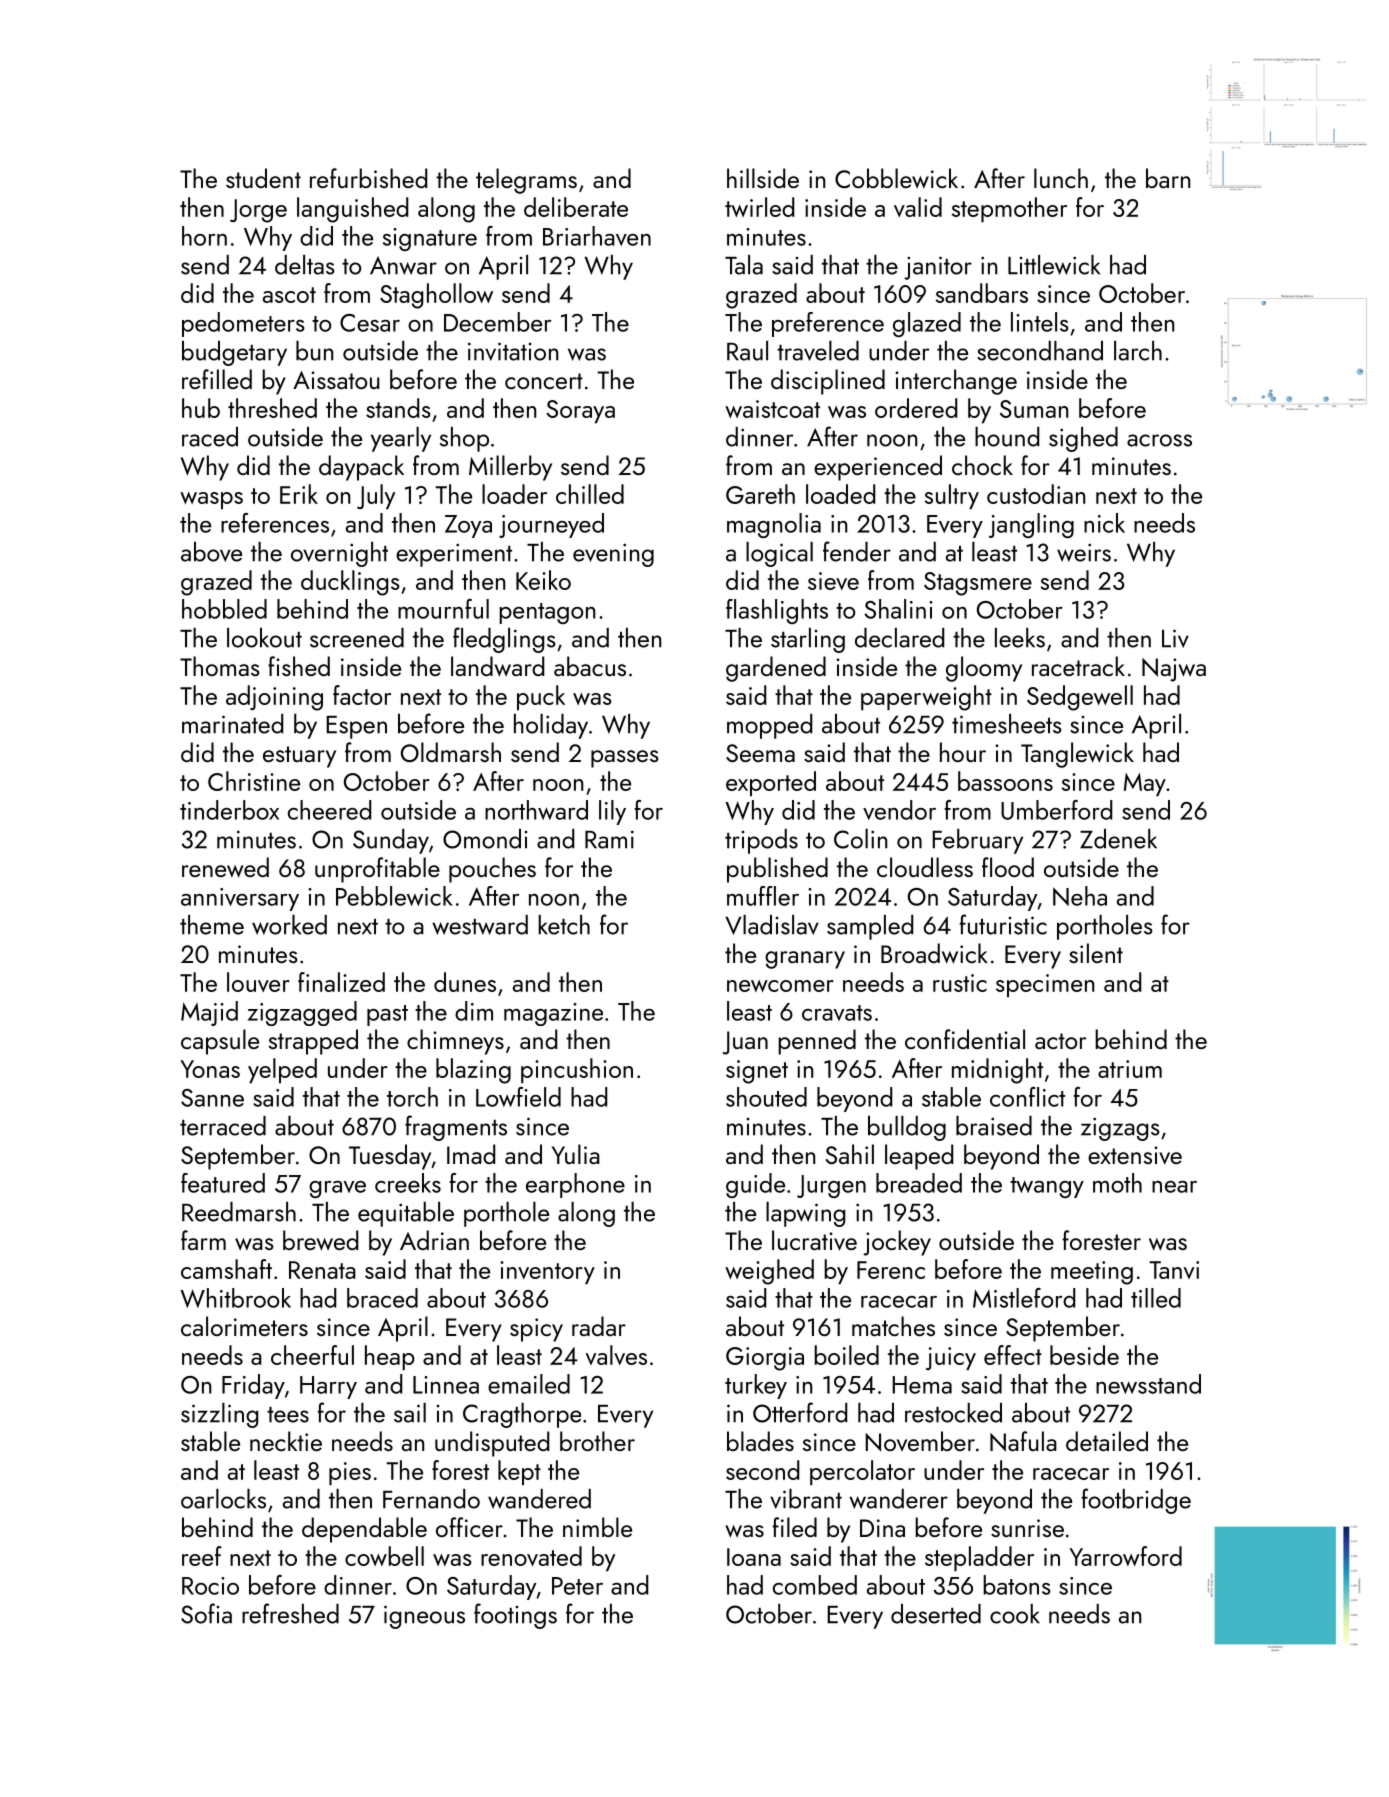 The height and width of the screenshot is (1797, 1389). I want to click on Sofia, so click(206, 1613).
